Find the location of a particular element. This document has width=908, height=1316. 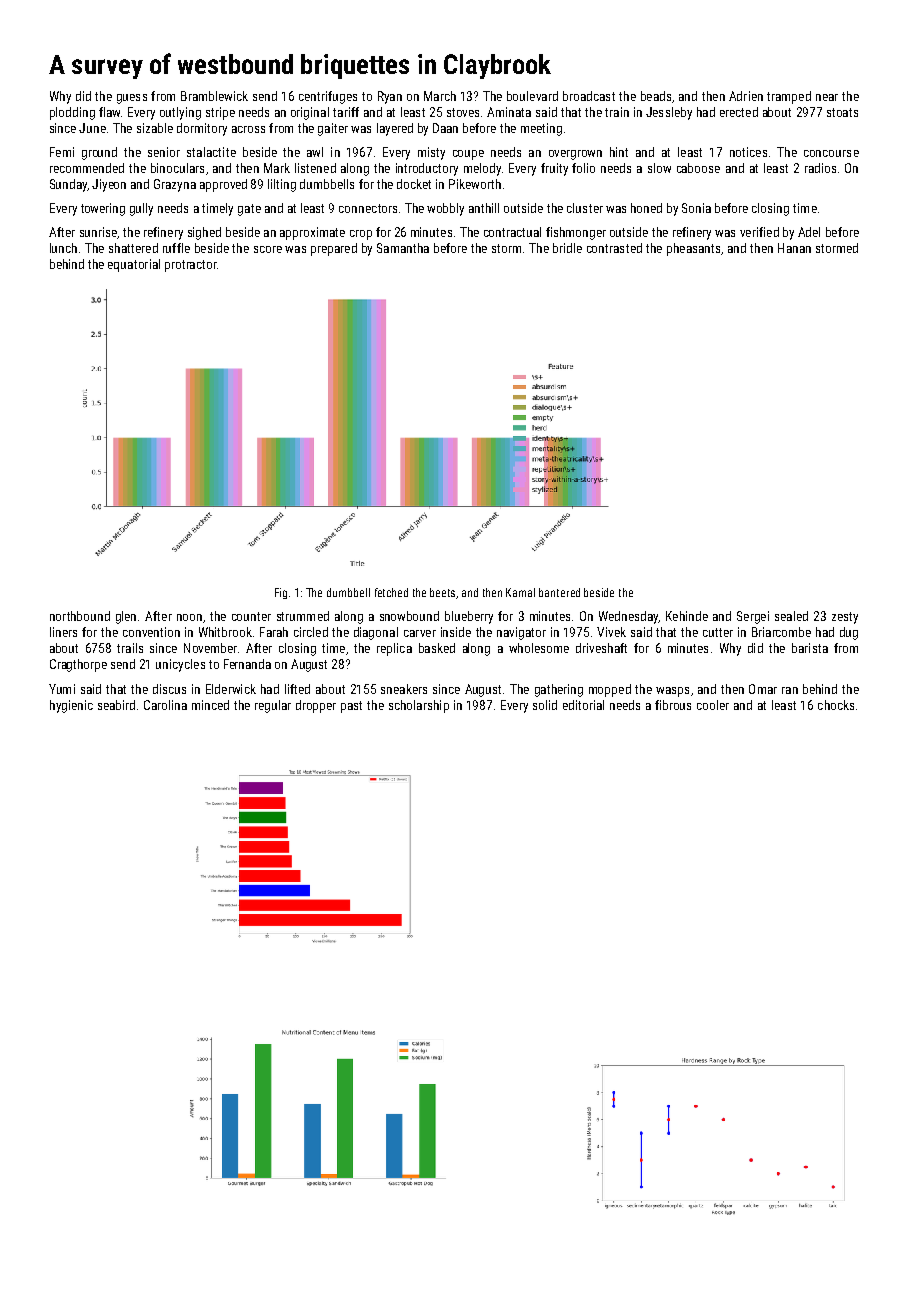

equatorial is located at coordinates (134, 265).
